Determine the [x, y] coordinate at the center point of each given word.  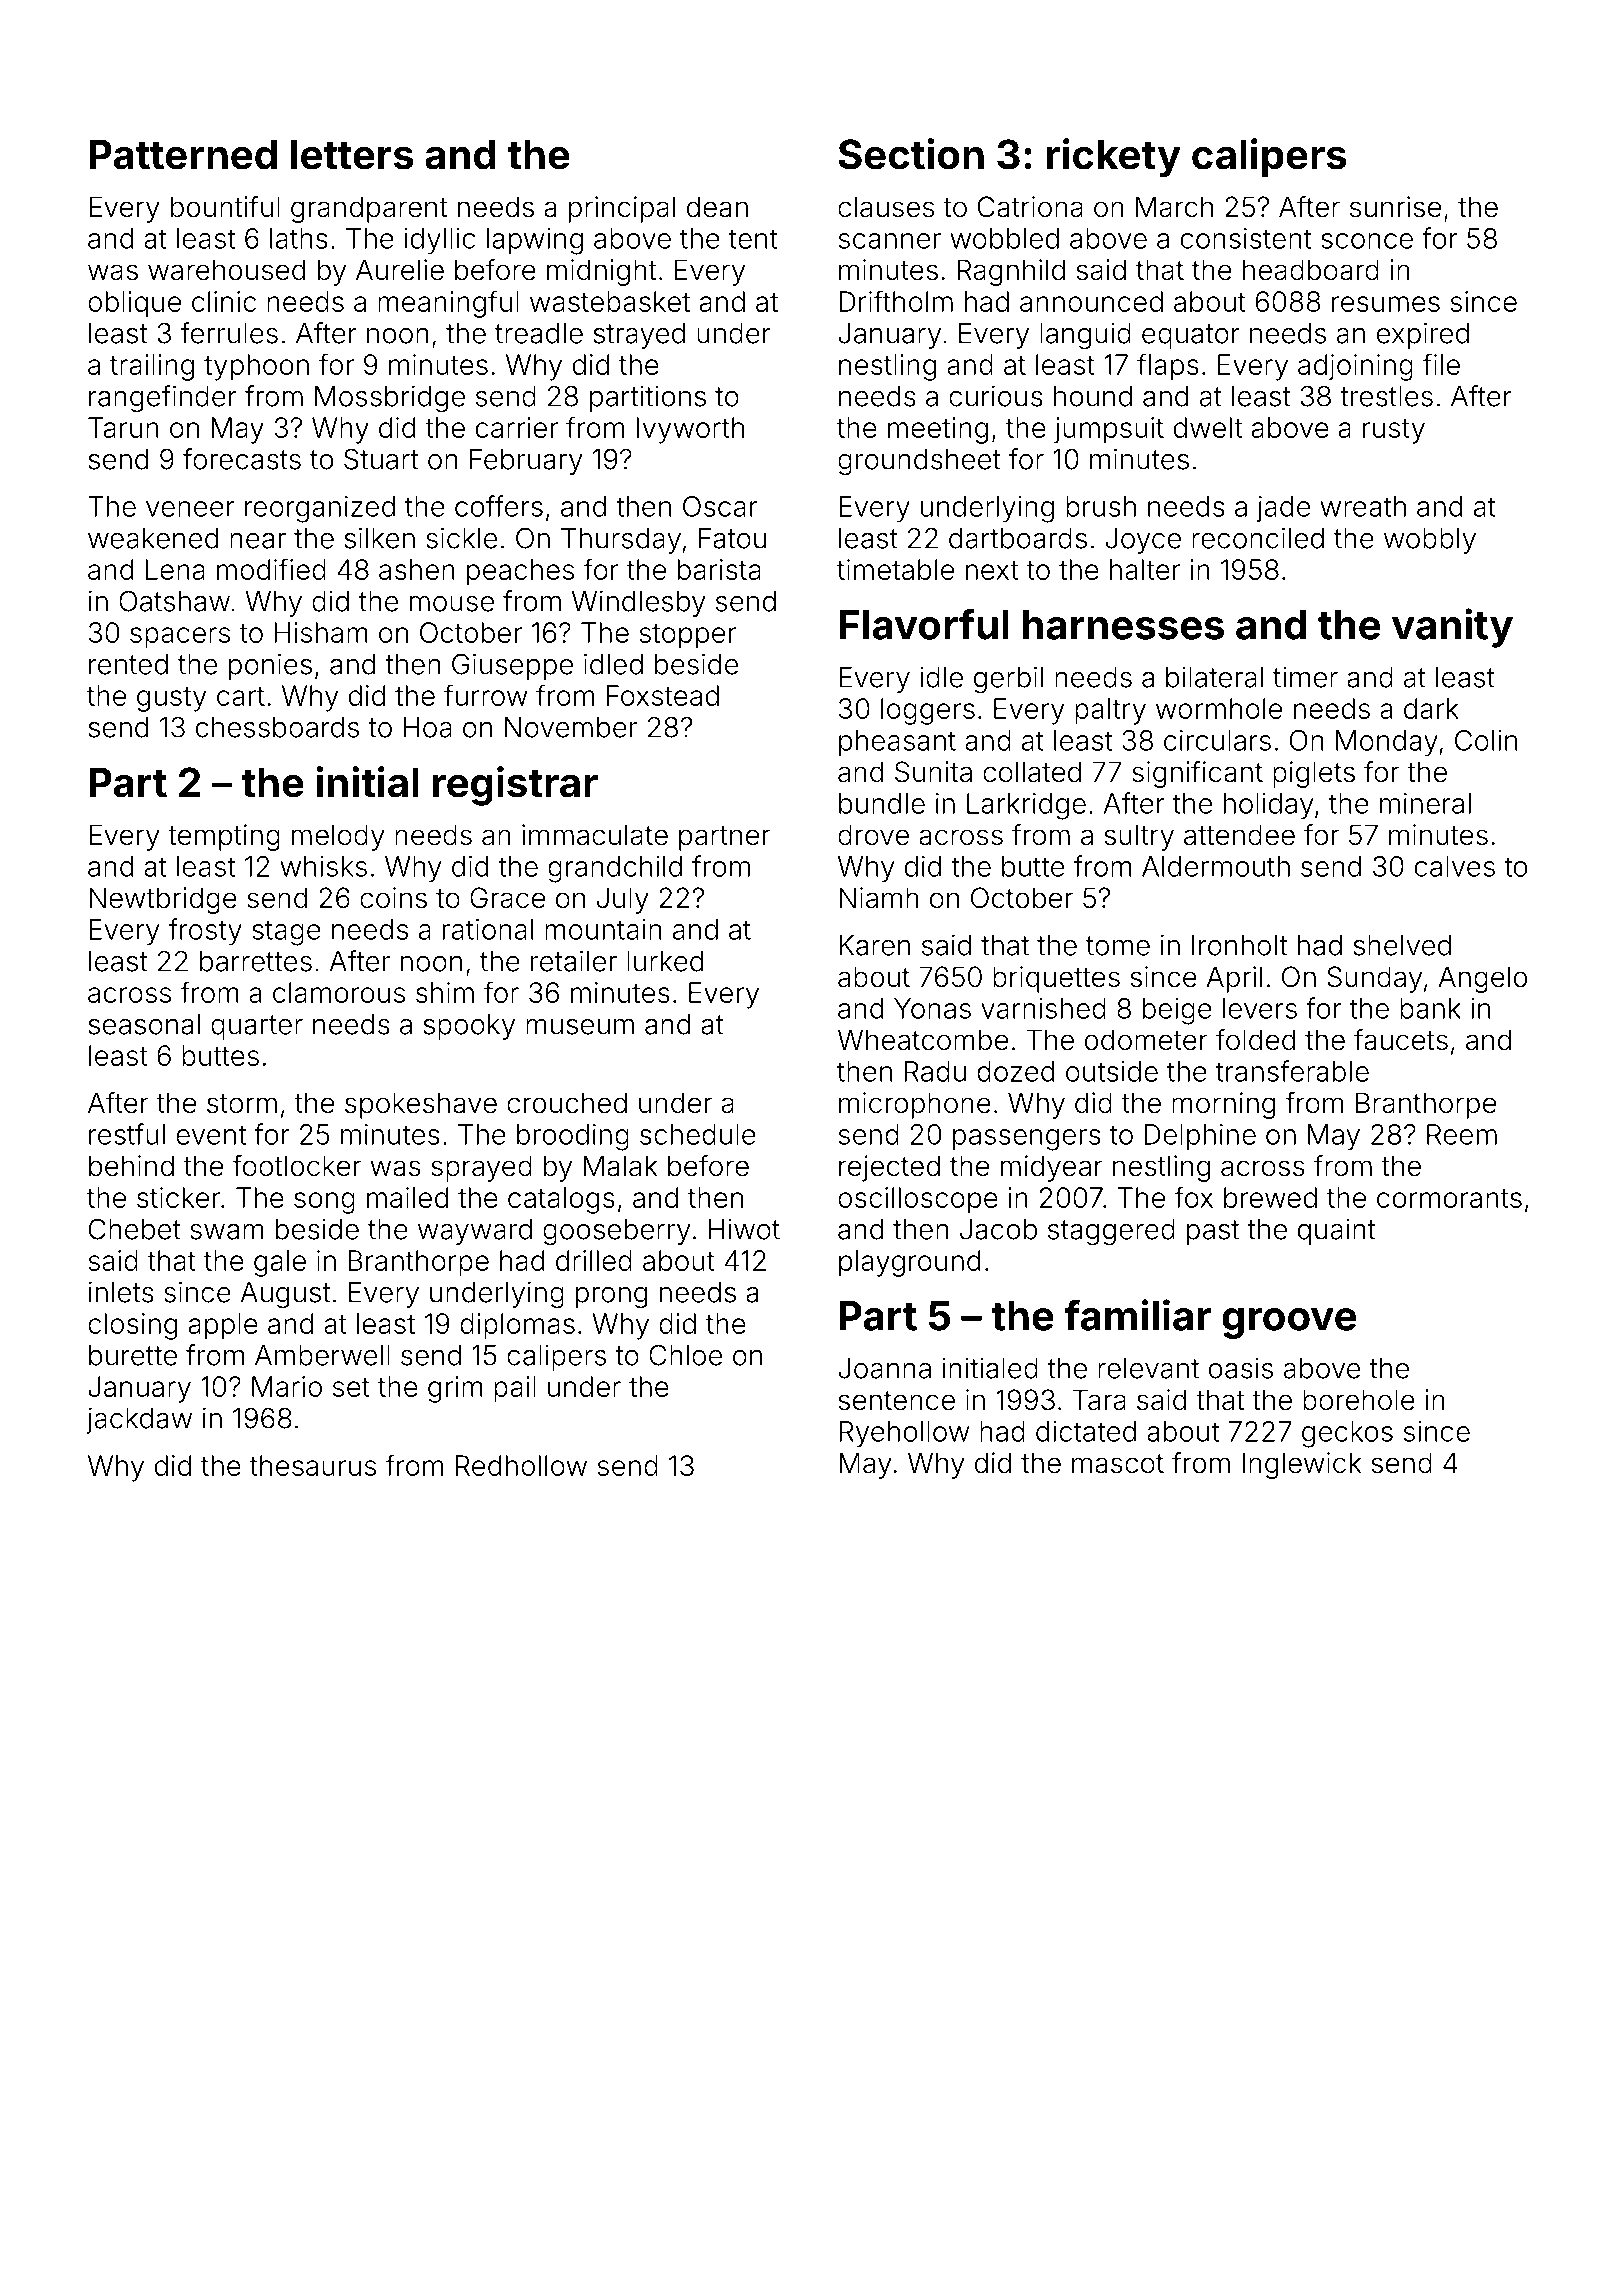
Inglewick [1302, 1465]
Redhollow [521, 1465]
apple [223, 1326]
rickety [1114, 158]
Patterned [183, 155]
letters [352, 155]
